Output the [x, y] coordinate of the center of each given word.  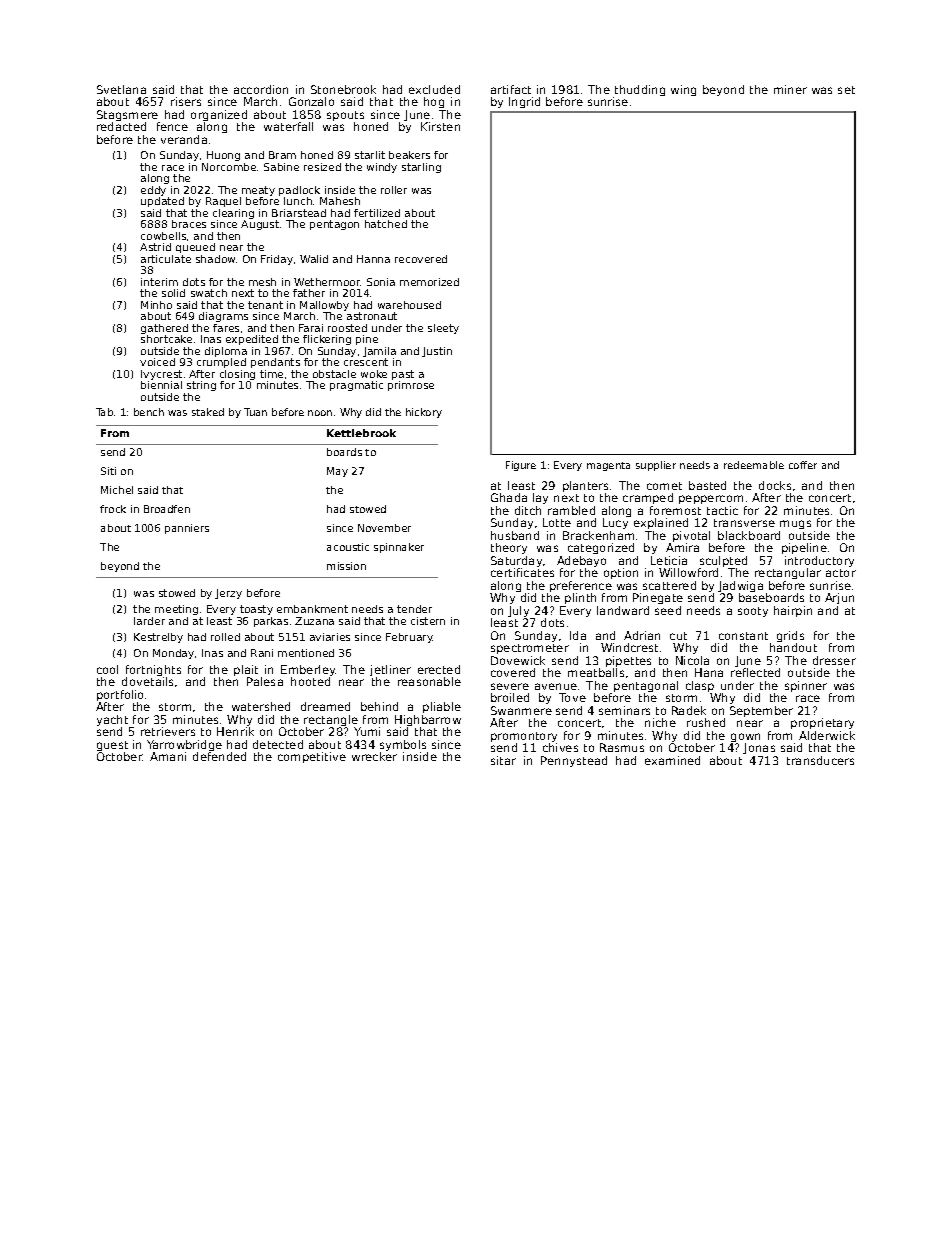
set [846, 90]
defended [219, 756]
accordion [261, 89]
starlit [370, 155]
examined [672, 760]
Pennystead [574, 761]
